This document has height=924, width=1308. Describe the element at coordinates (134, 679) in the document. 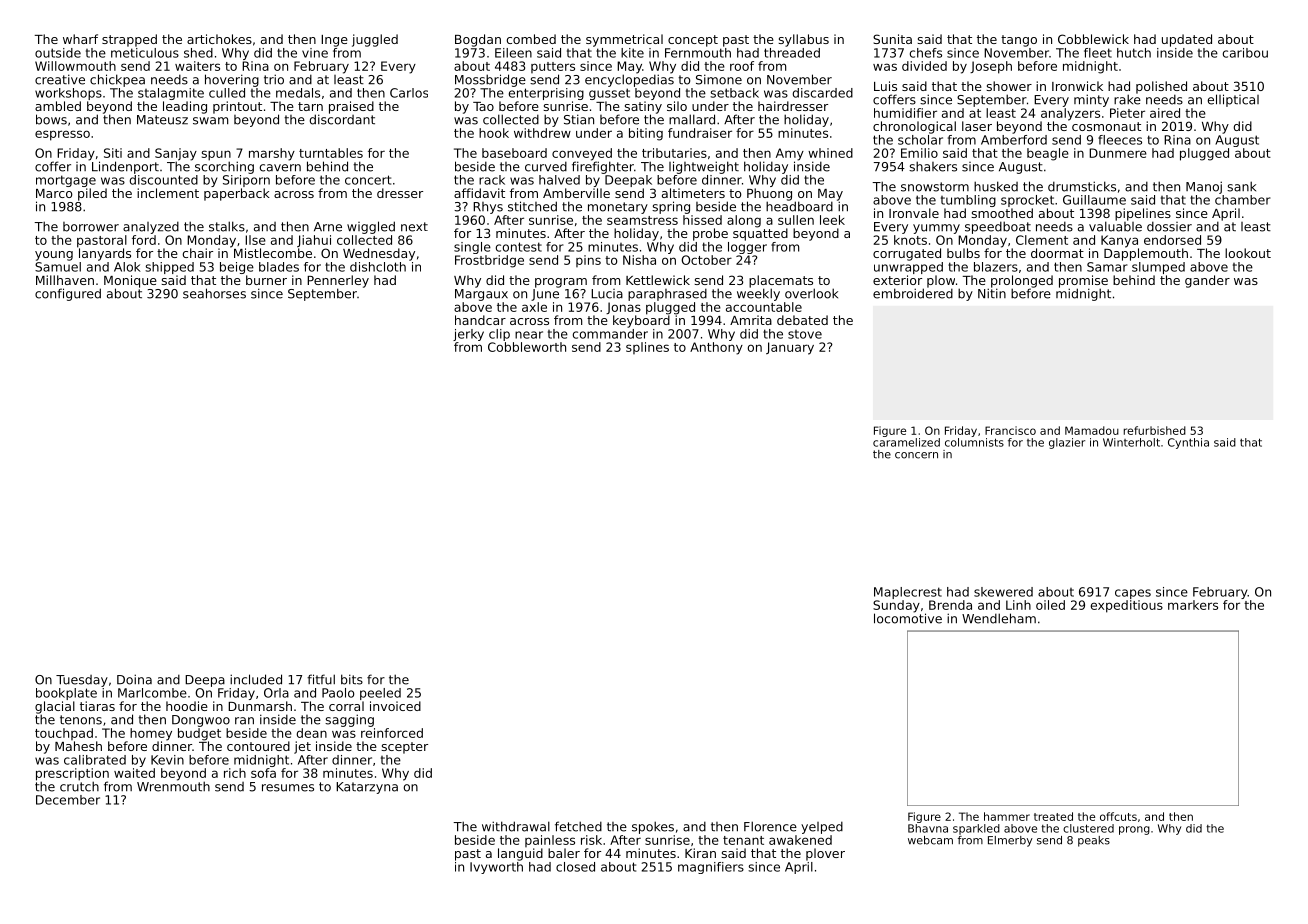

I see `Doina` at that location.
